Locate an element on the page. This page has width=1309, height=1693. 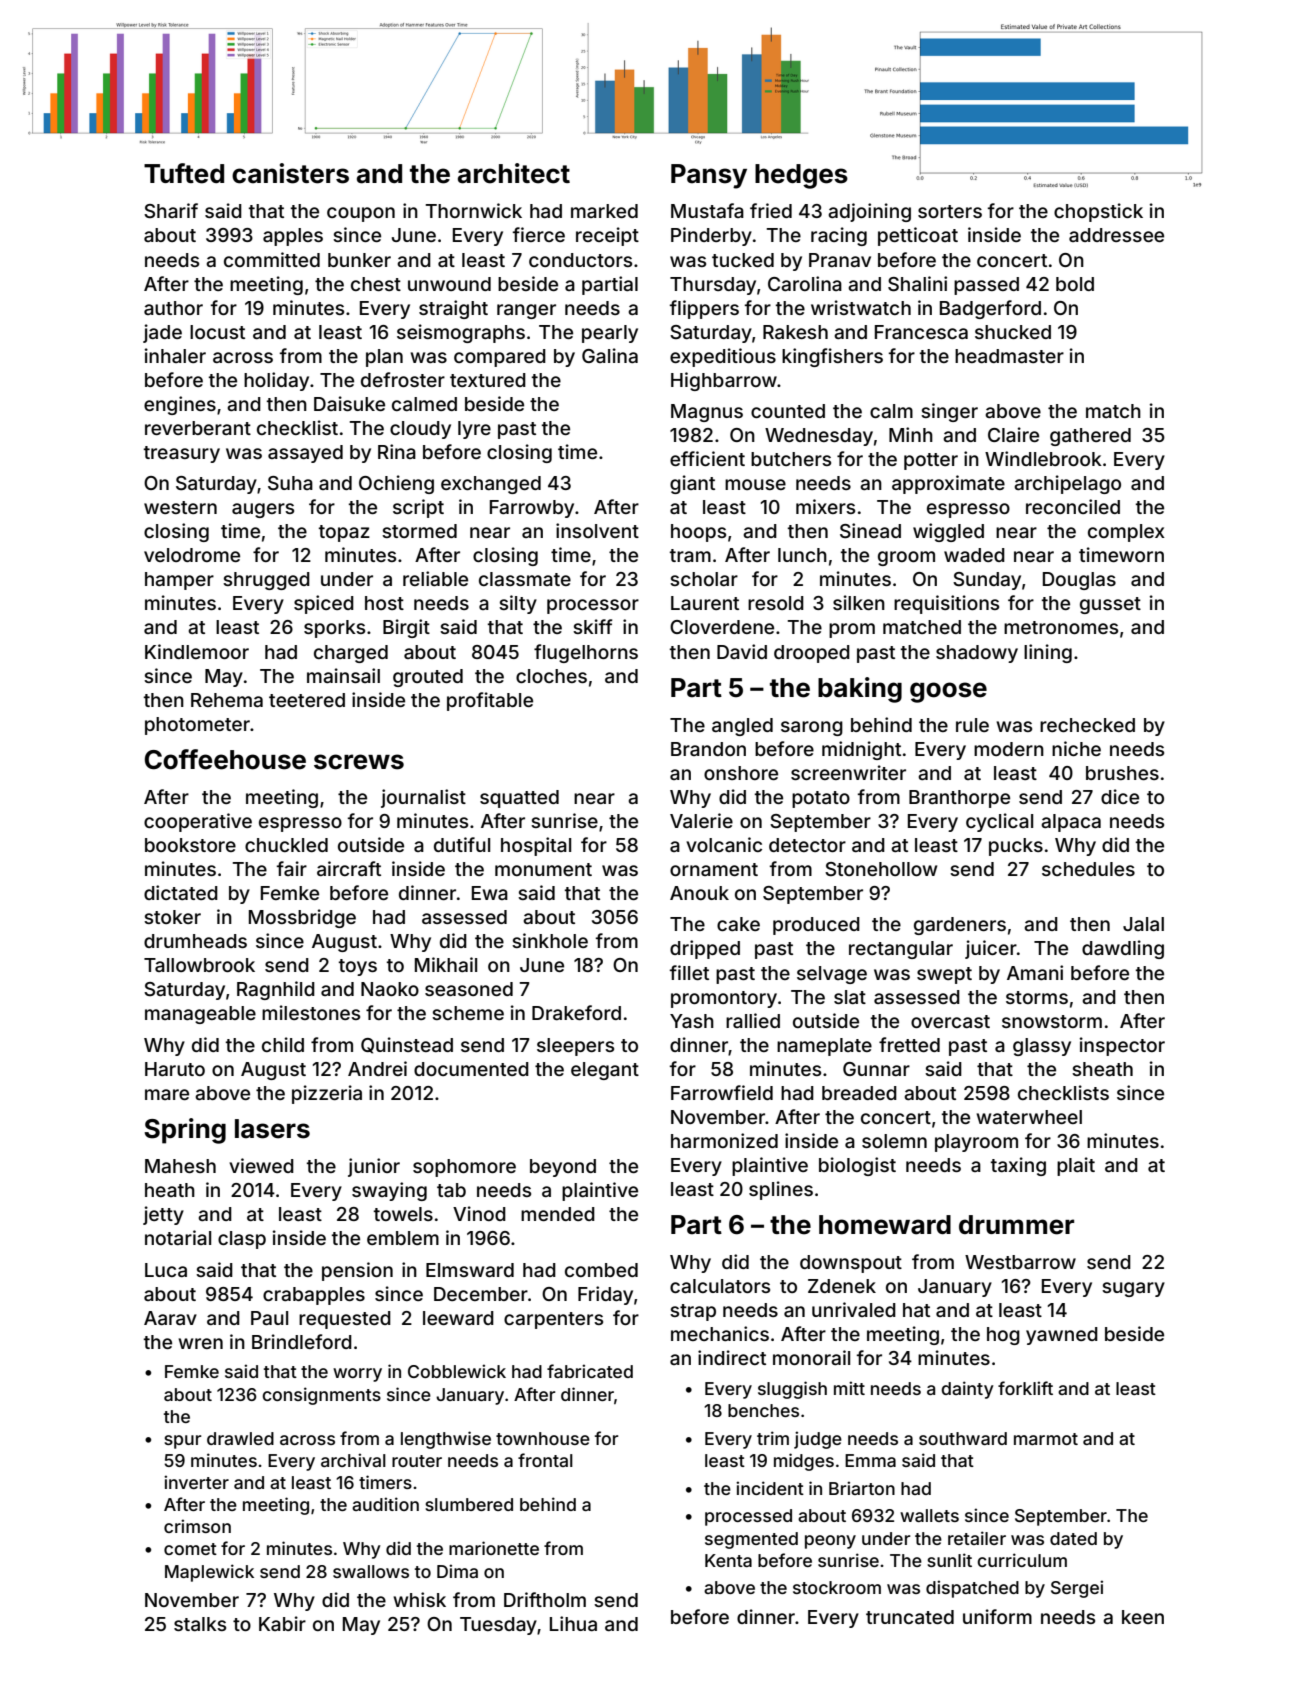
strap is located at coordinates (693, 1312).
